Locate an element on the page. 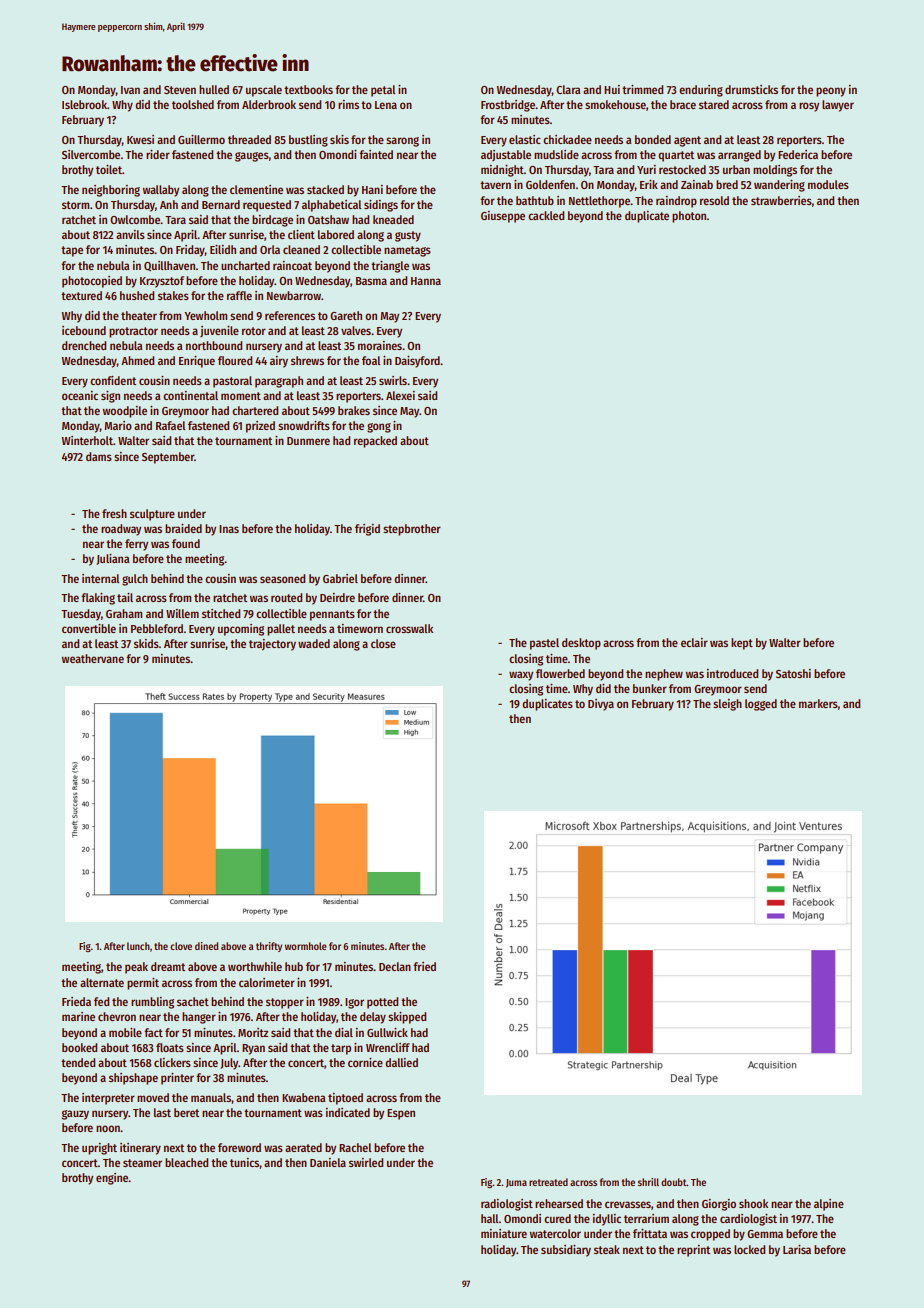  photon is located at coordinates (689, 217).
